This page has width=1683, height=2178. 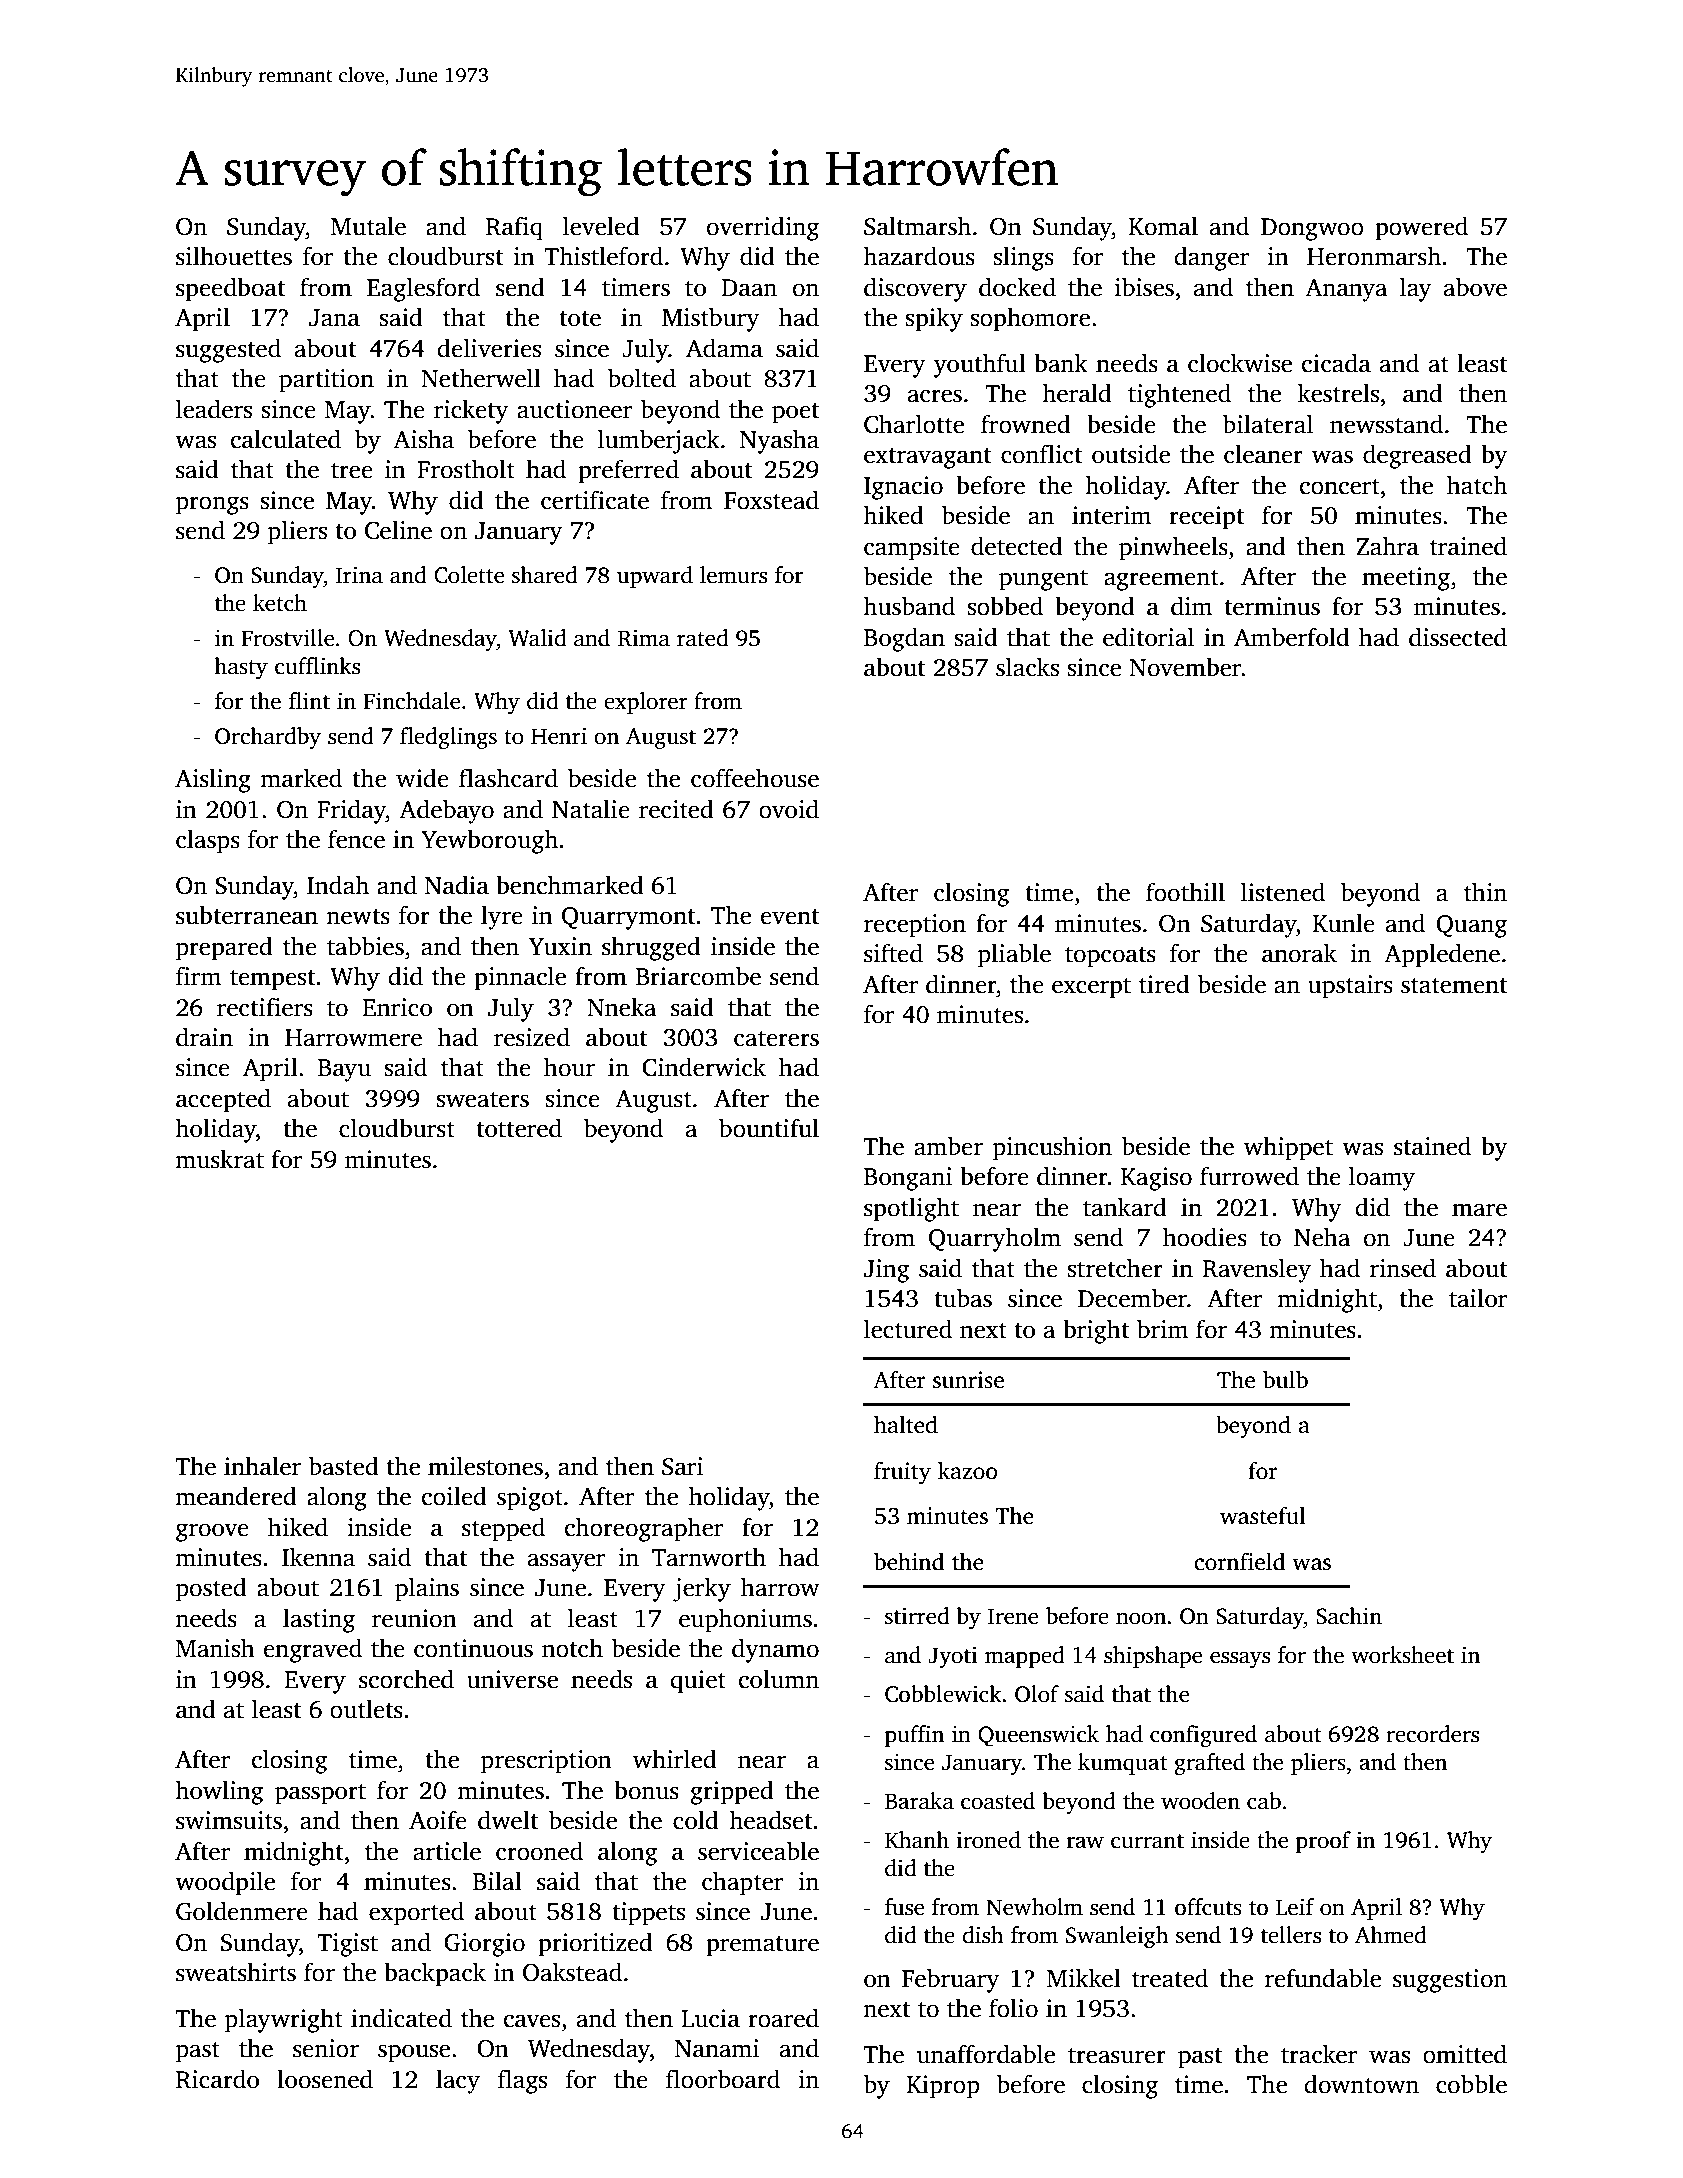 What do you see at coordinates (212, 505) in the page?
I see `prongs` at bounding box center [212, 505].
